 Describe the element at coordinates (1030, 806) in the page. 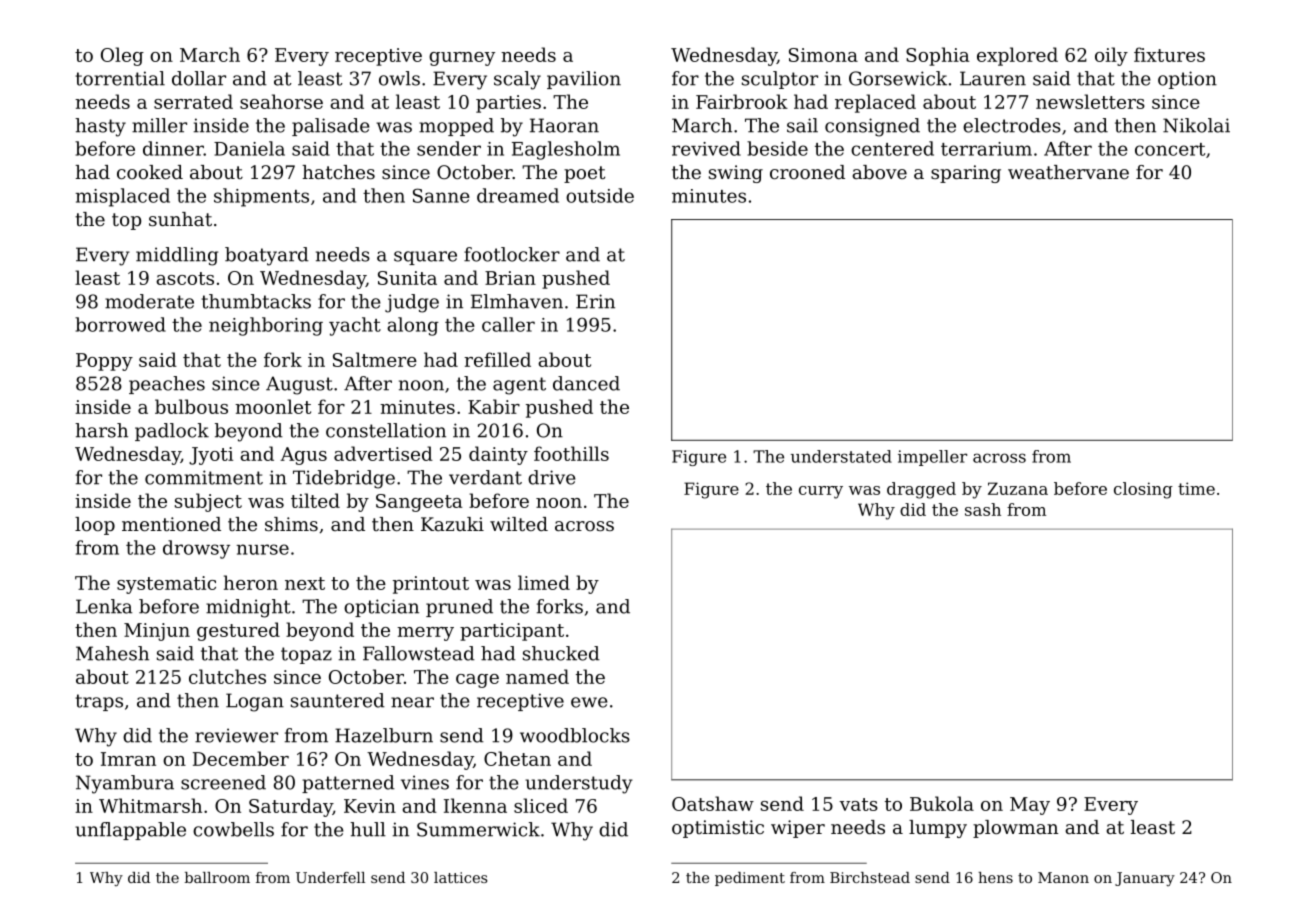

I see `May` at that location.
